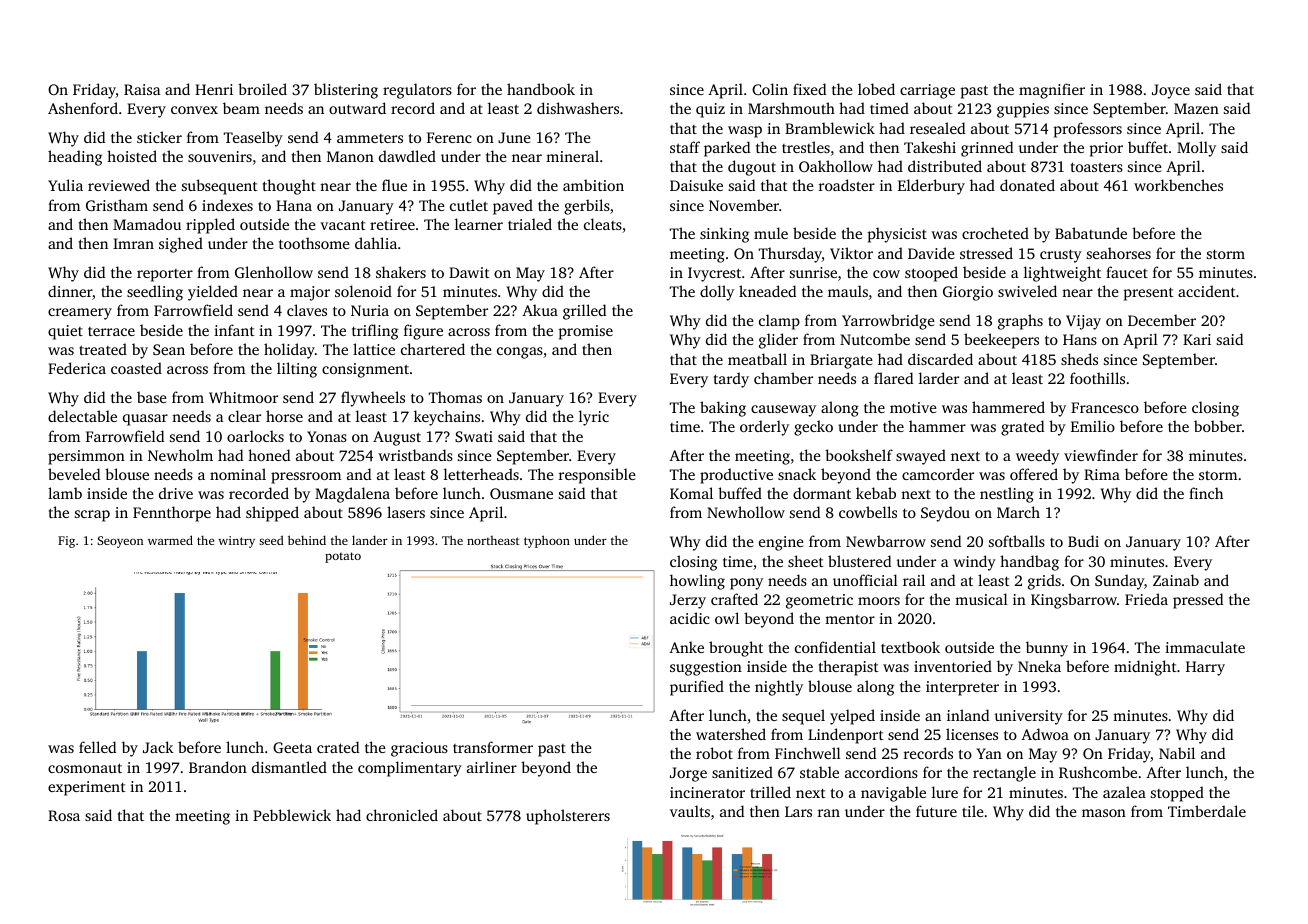 Image resolution: width=1308 pixels, height=924 pixels. I want to click on delectable, so click(82, 416).
